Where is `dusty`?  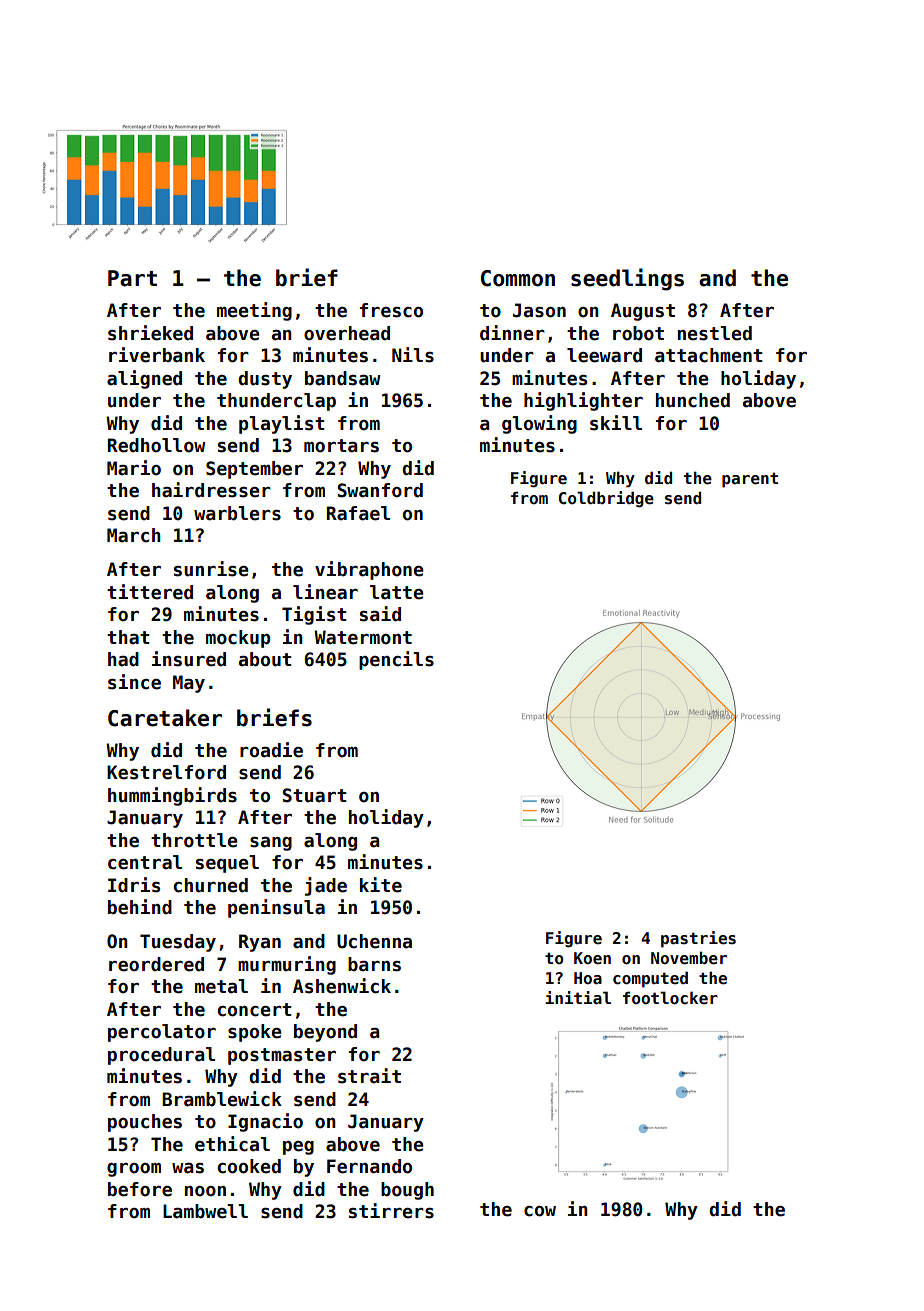
dusty is located at coordinates (265, 380).
